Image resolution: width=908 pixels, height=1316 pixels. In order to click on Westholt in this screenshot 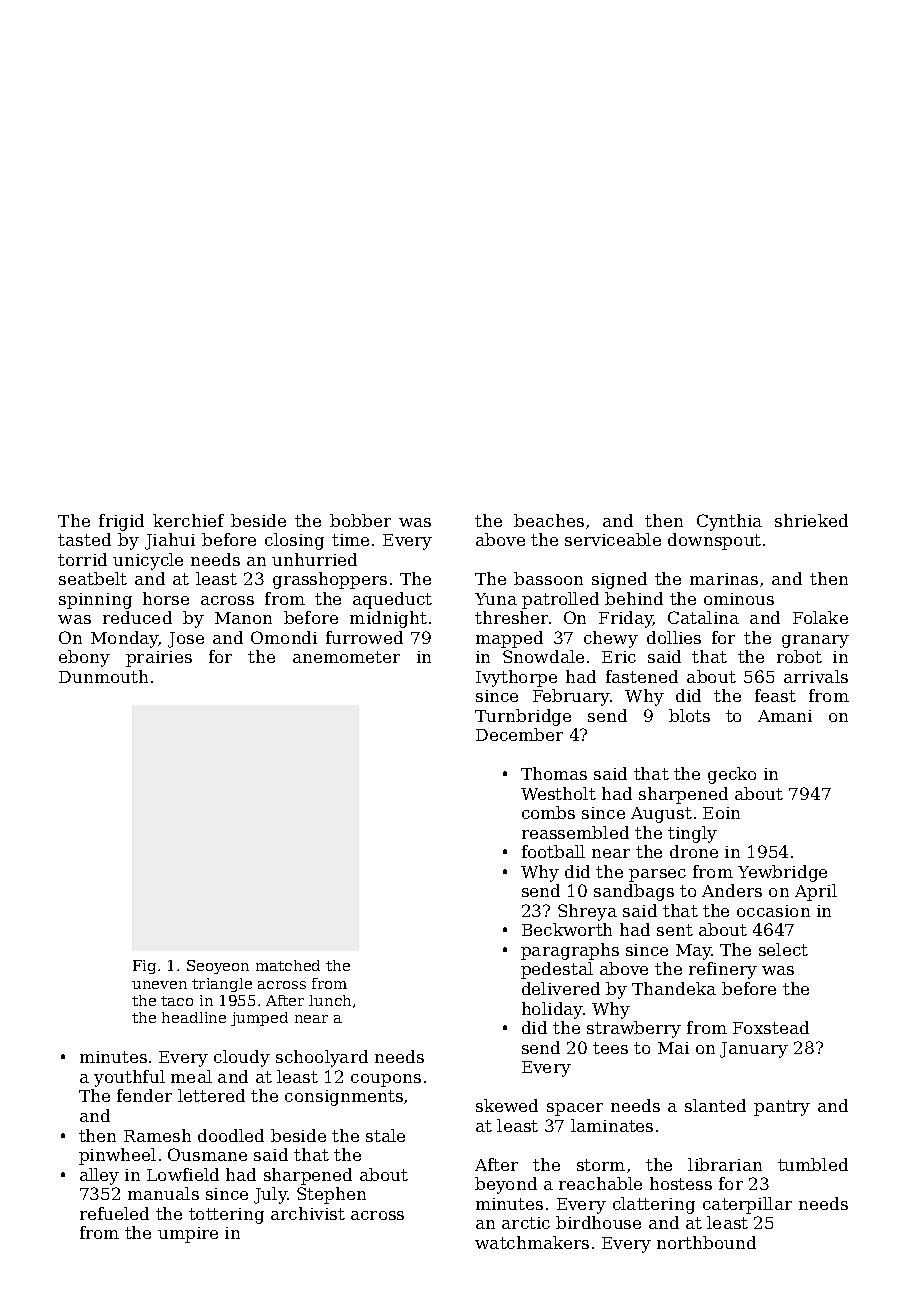, I will do `click(558, 793)`.
